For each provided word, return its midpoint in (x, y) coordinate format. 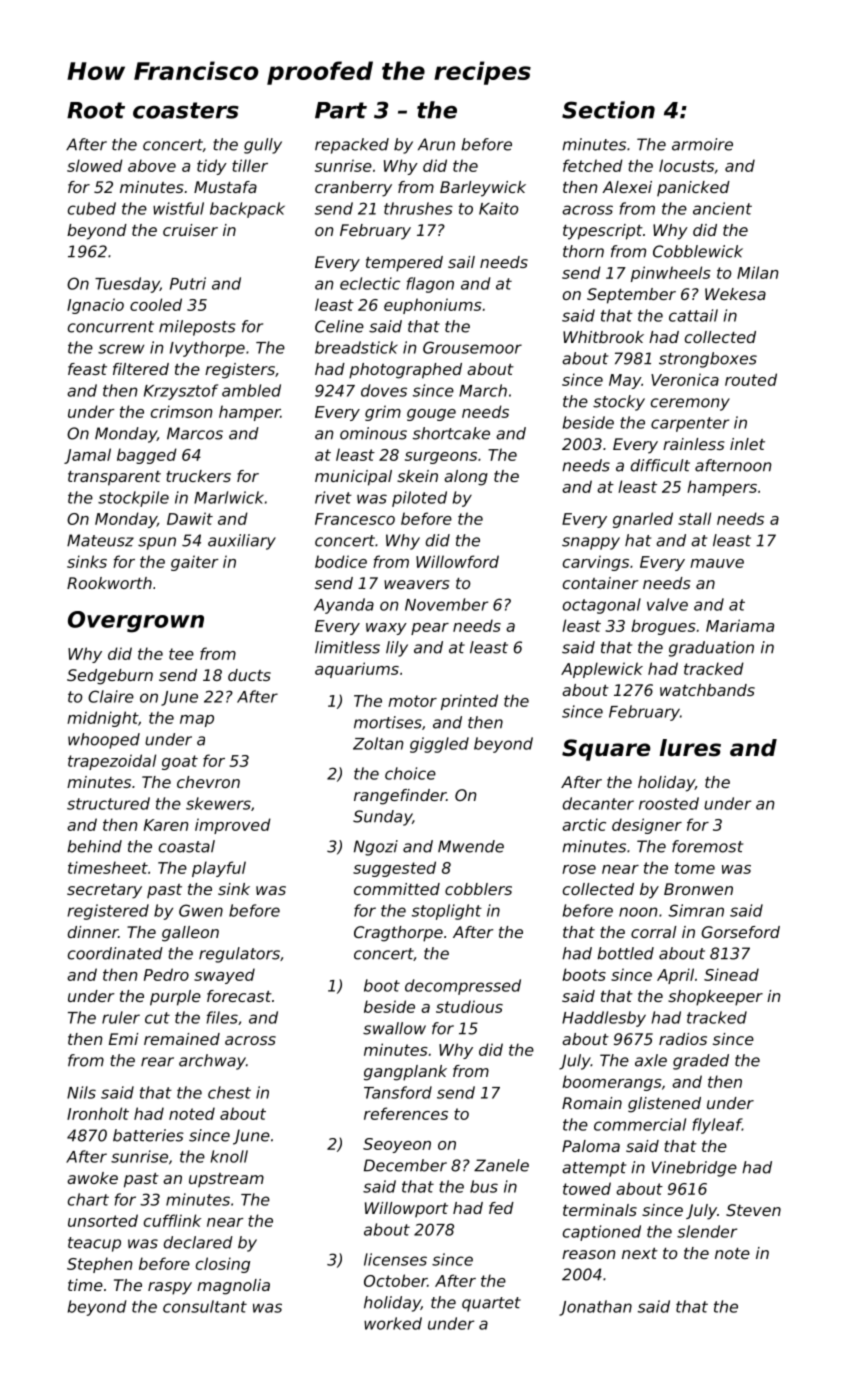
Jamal (87, 456)
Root (96, 110)
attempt (594, 1169)
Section (608, 110)
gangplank (405, 1073)
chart (88, 1199)
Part (341, 110)
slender (707, 1231)
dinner (93, 932)
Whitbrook (603, 337)
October (395, 1280)
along (466, 478)
